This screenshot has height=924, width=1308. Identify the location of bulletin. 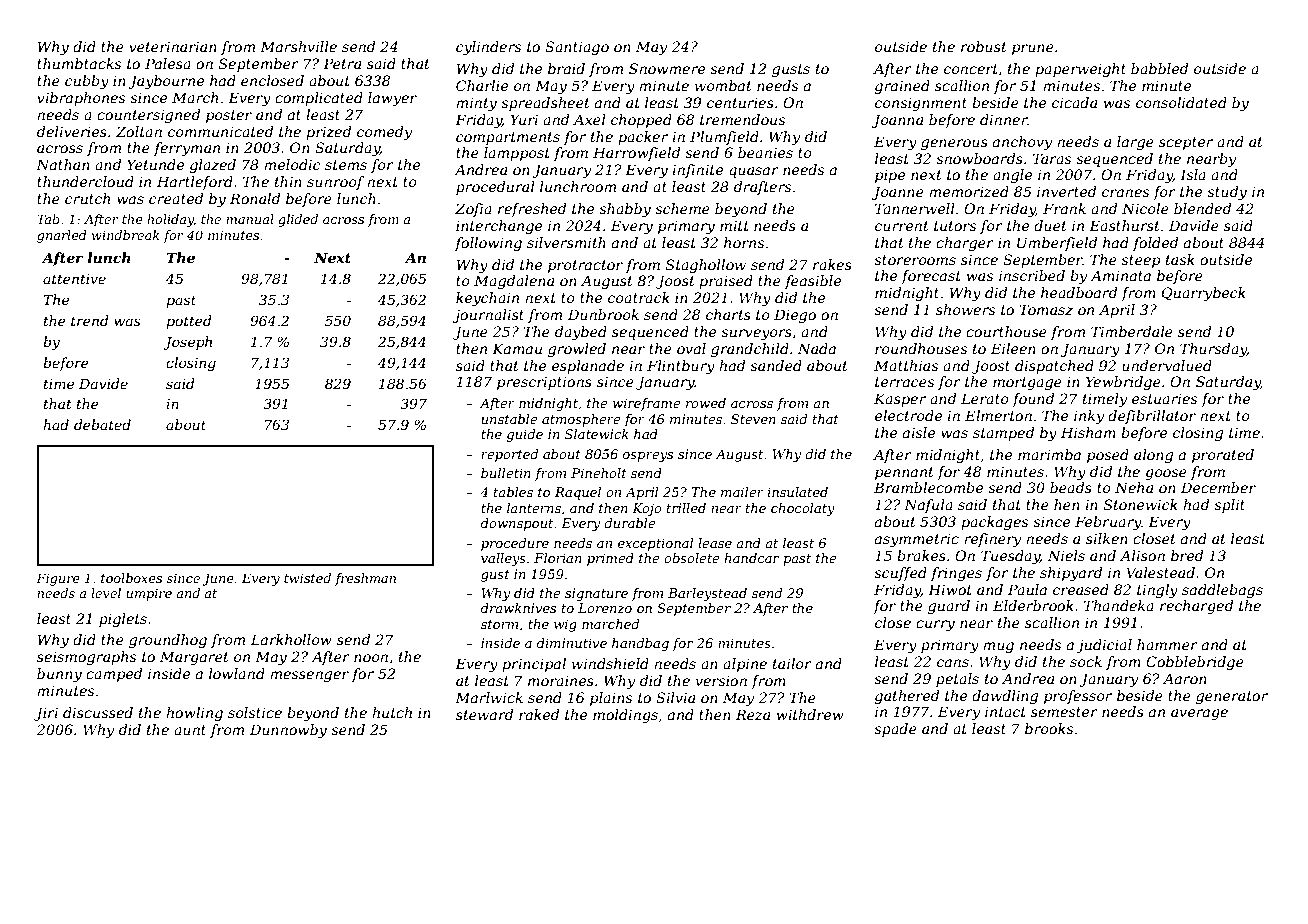
(506, 473).
